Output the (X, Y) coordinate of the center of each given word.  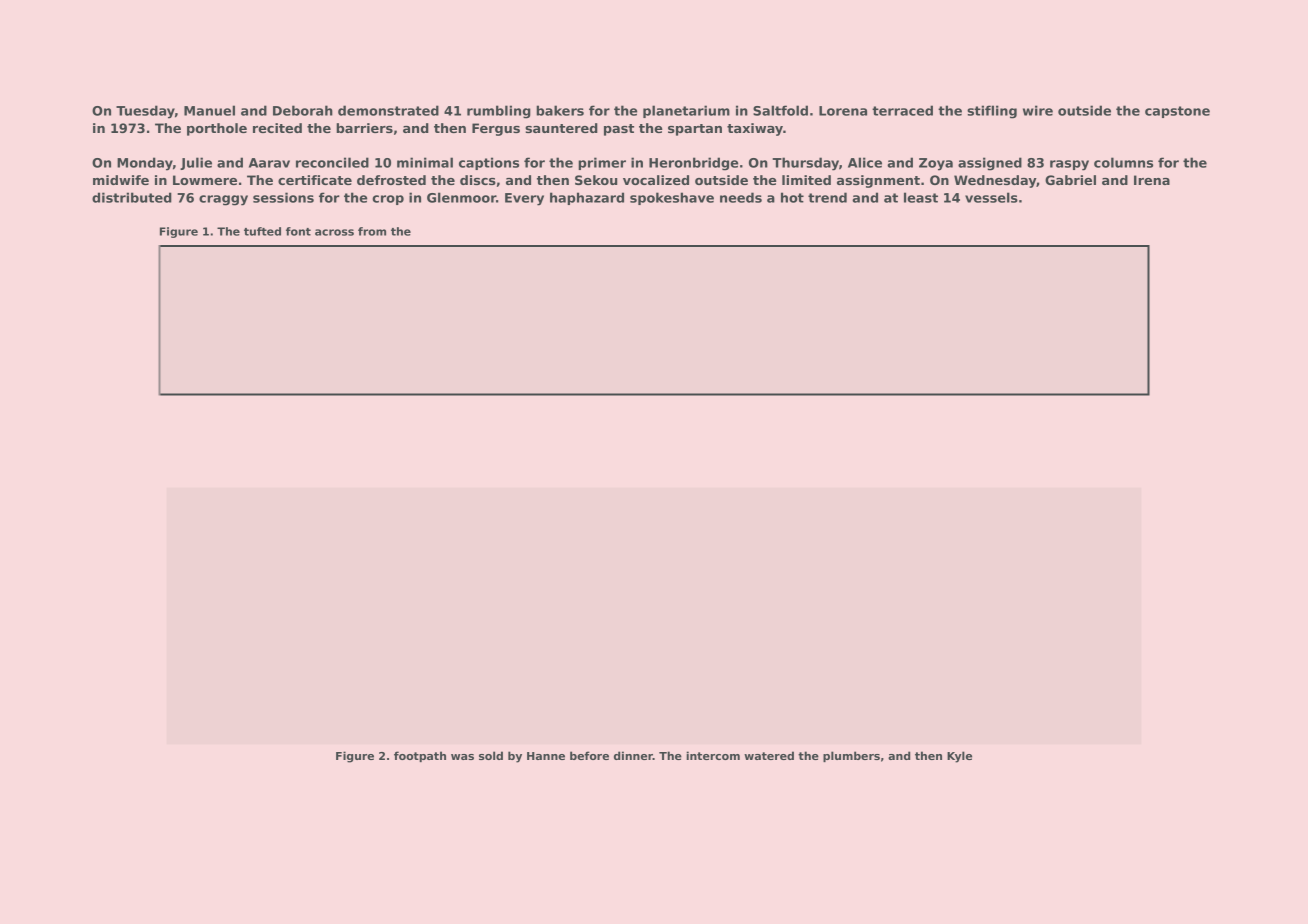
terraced (902, 110)
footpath (420, 756)
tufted (262, 231)
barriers (364, 128)
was (462, 757)
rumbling (499, 112)
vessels (991, 197)
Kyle (959, 757)
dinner (633, 755)
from (372, 231)
